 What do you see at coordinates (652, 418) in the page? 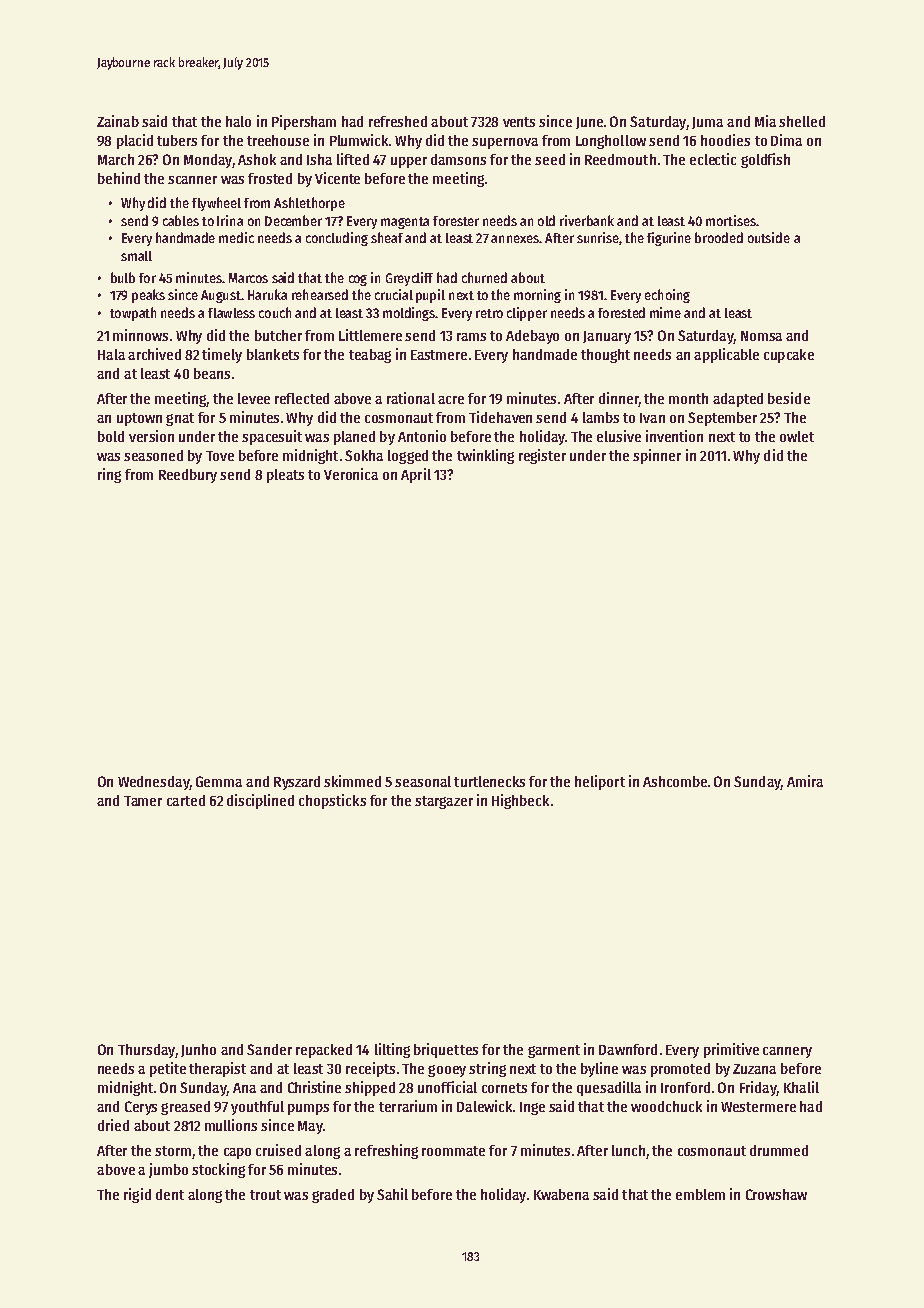
I see `Ivan` at bounding box center [652, 418].
